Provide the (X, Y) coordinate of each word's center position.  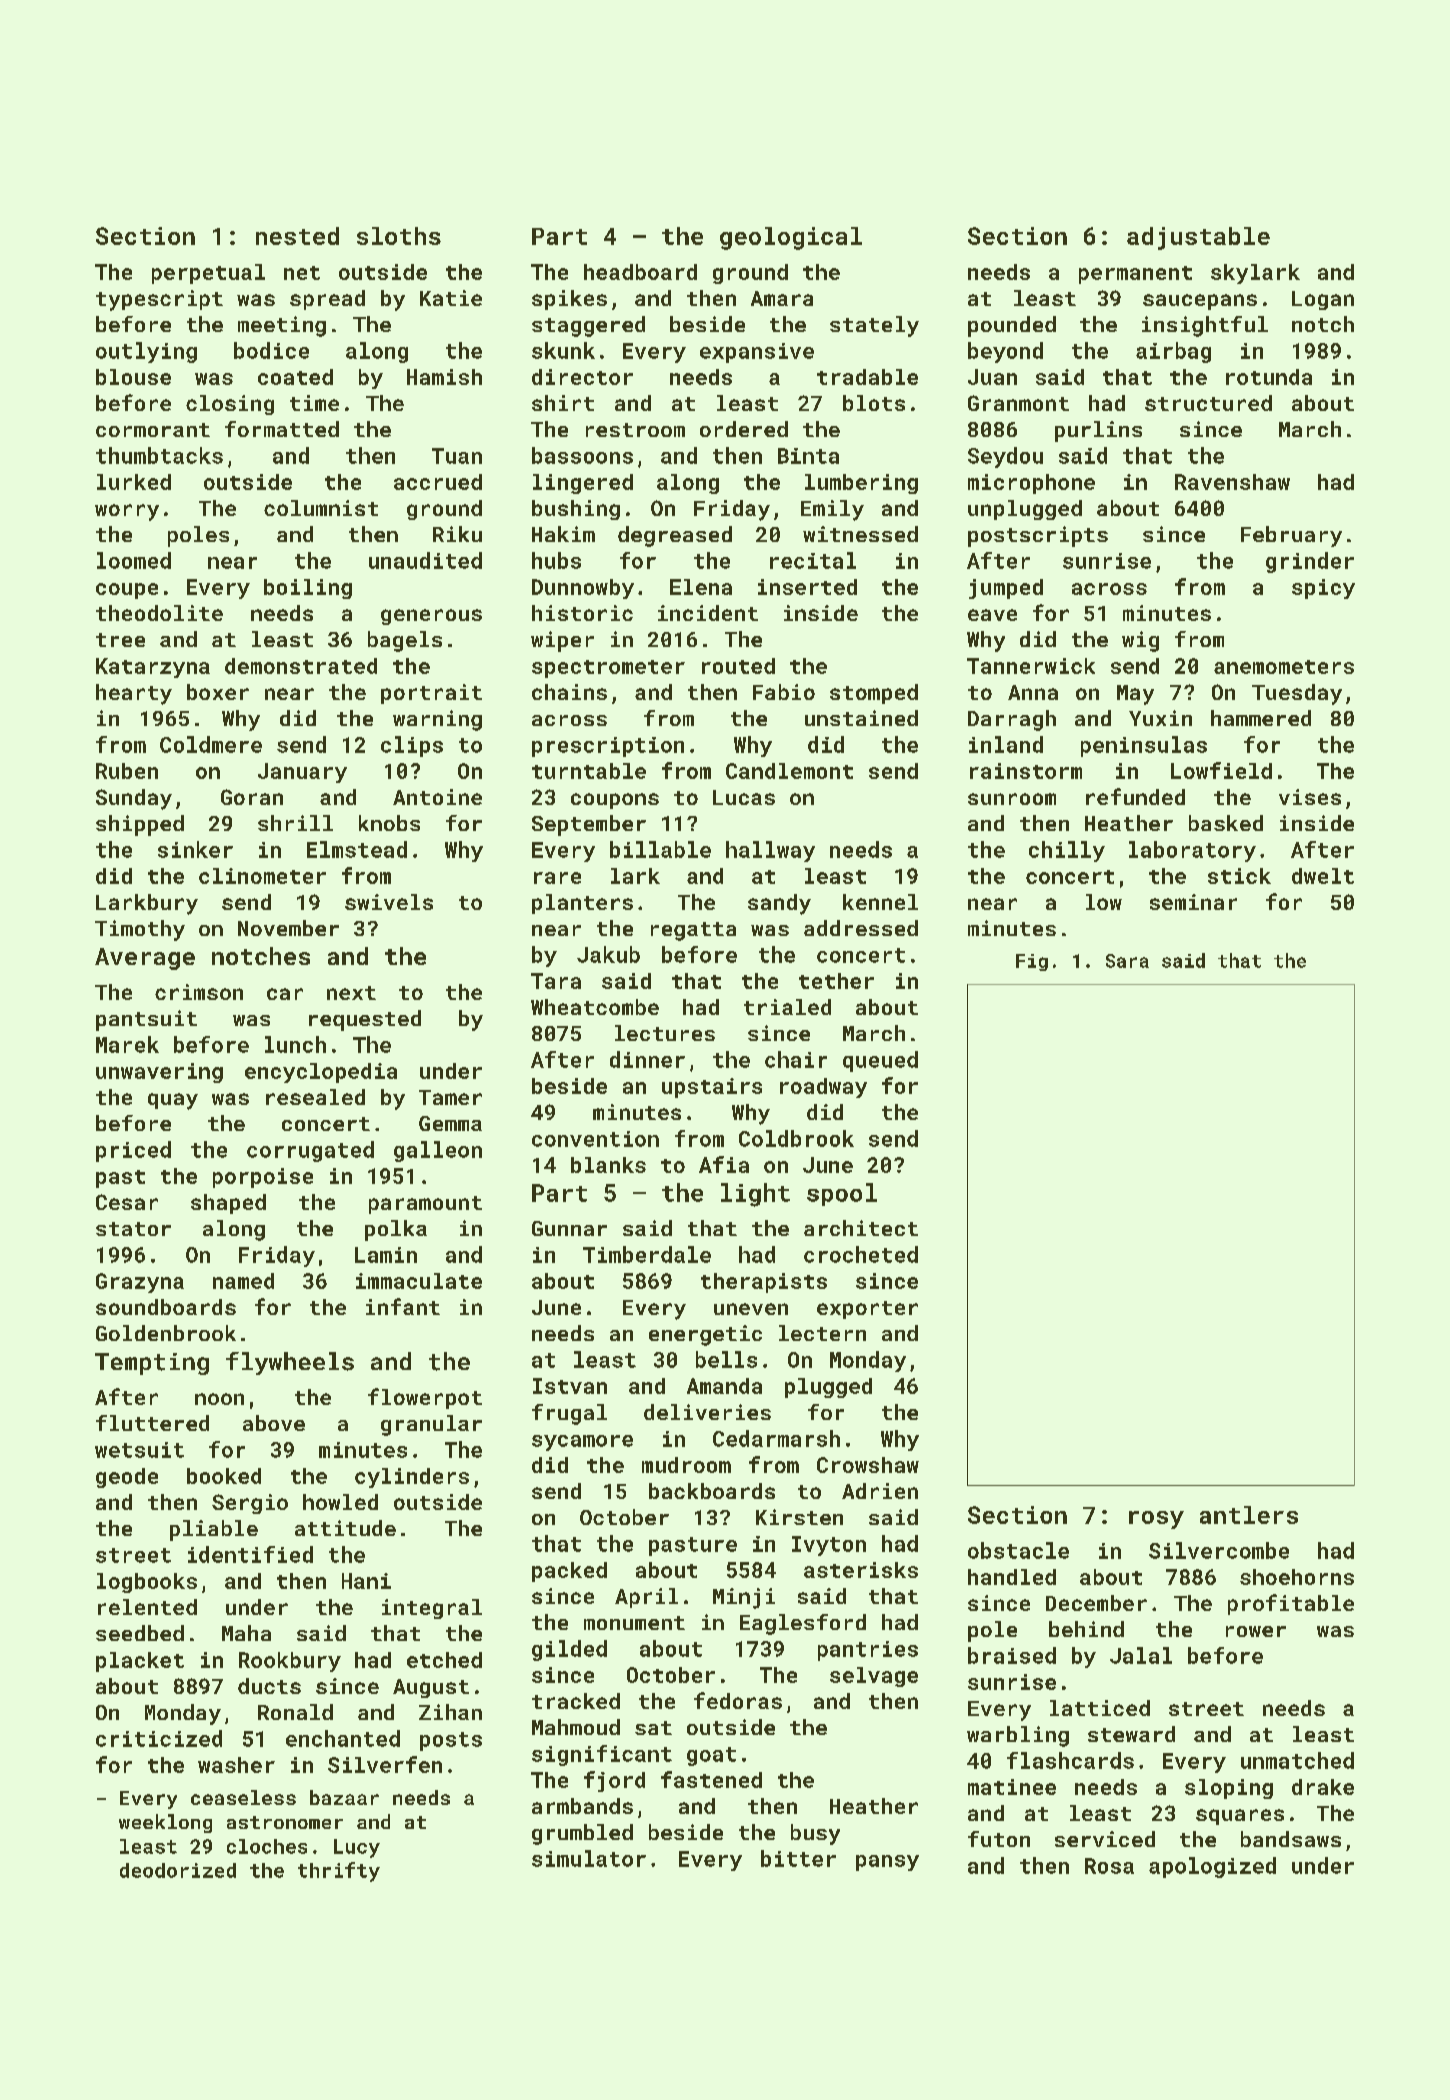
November (288, 928)
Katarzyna (153, 668)
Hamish (444, 377)
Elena (701, 587)
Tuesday (1297, 694)
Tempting (152, 1364)
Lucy (357, 1848)
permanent (1135, 275)
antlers (1249, 1515)
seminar (1193, 902)
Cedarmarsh (776, 1438)
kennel (880, 902)
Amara (782, 298)
